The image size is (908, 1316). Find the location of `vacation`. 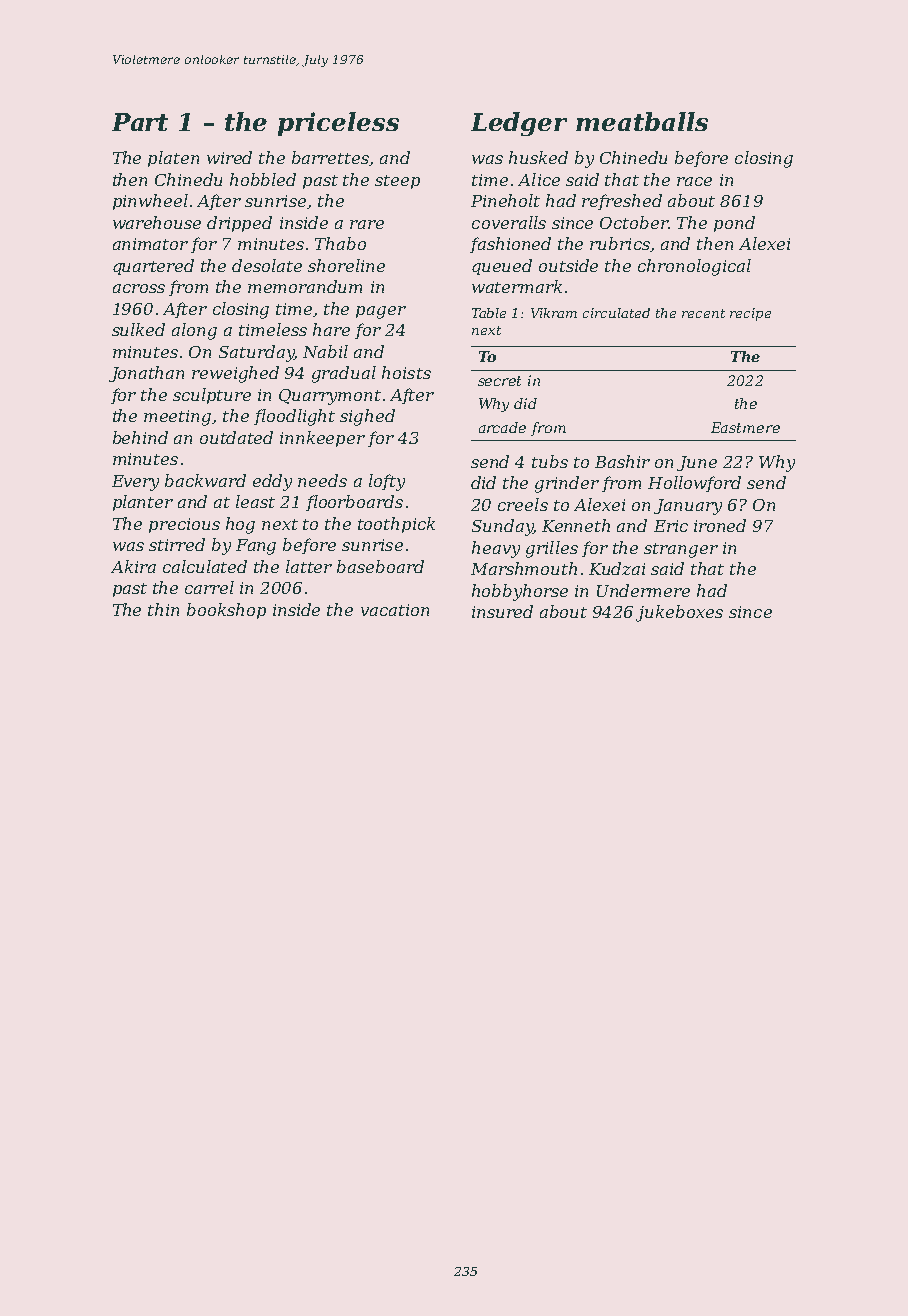

vacation is located at coordinates (395, 610).
